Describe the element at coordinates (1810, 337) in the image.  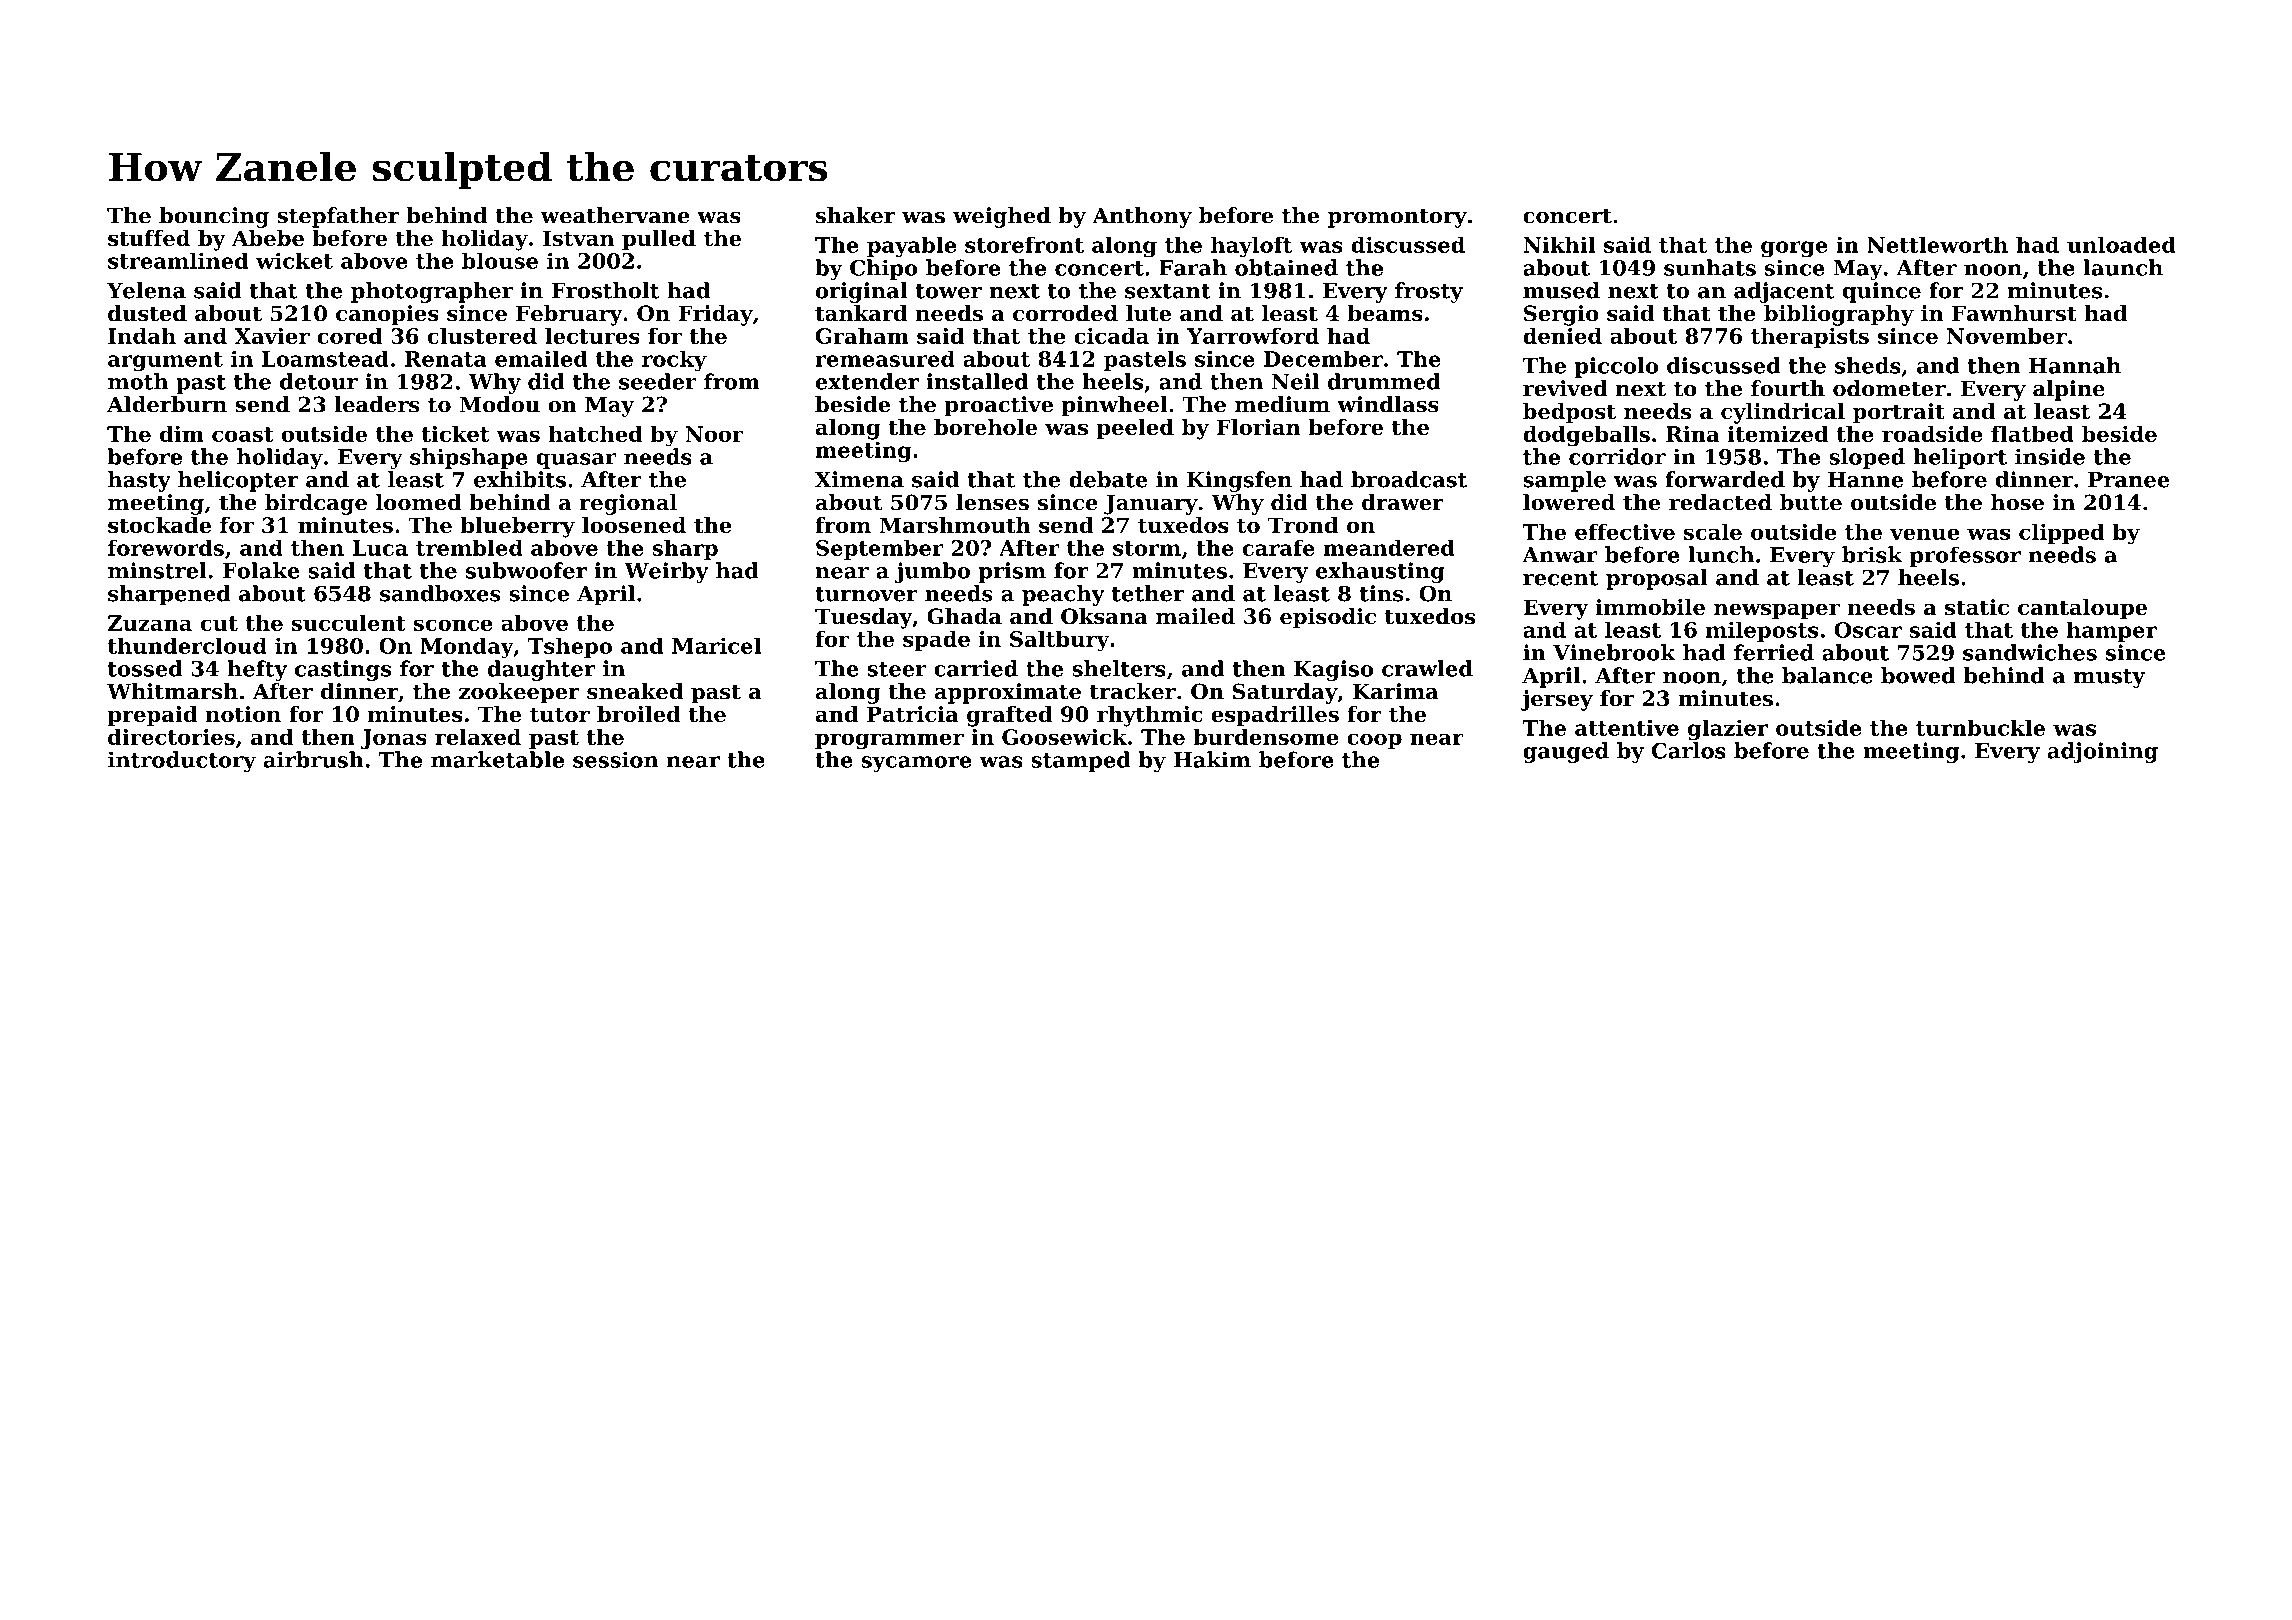
I see `therapists` at that location.
